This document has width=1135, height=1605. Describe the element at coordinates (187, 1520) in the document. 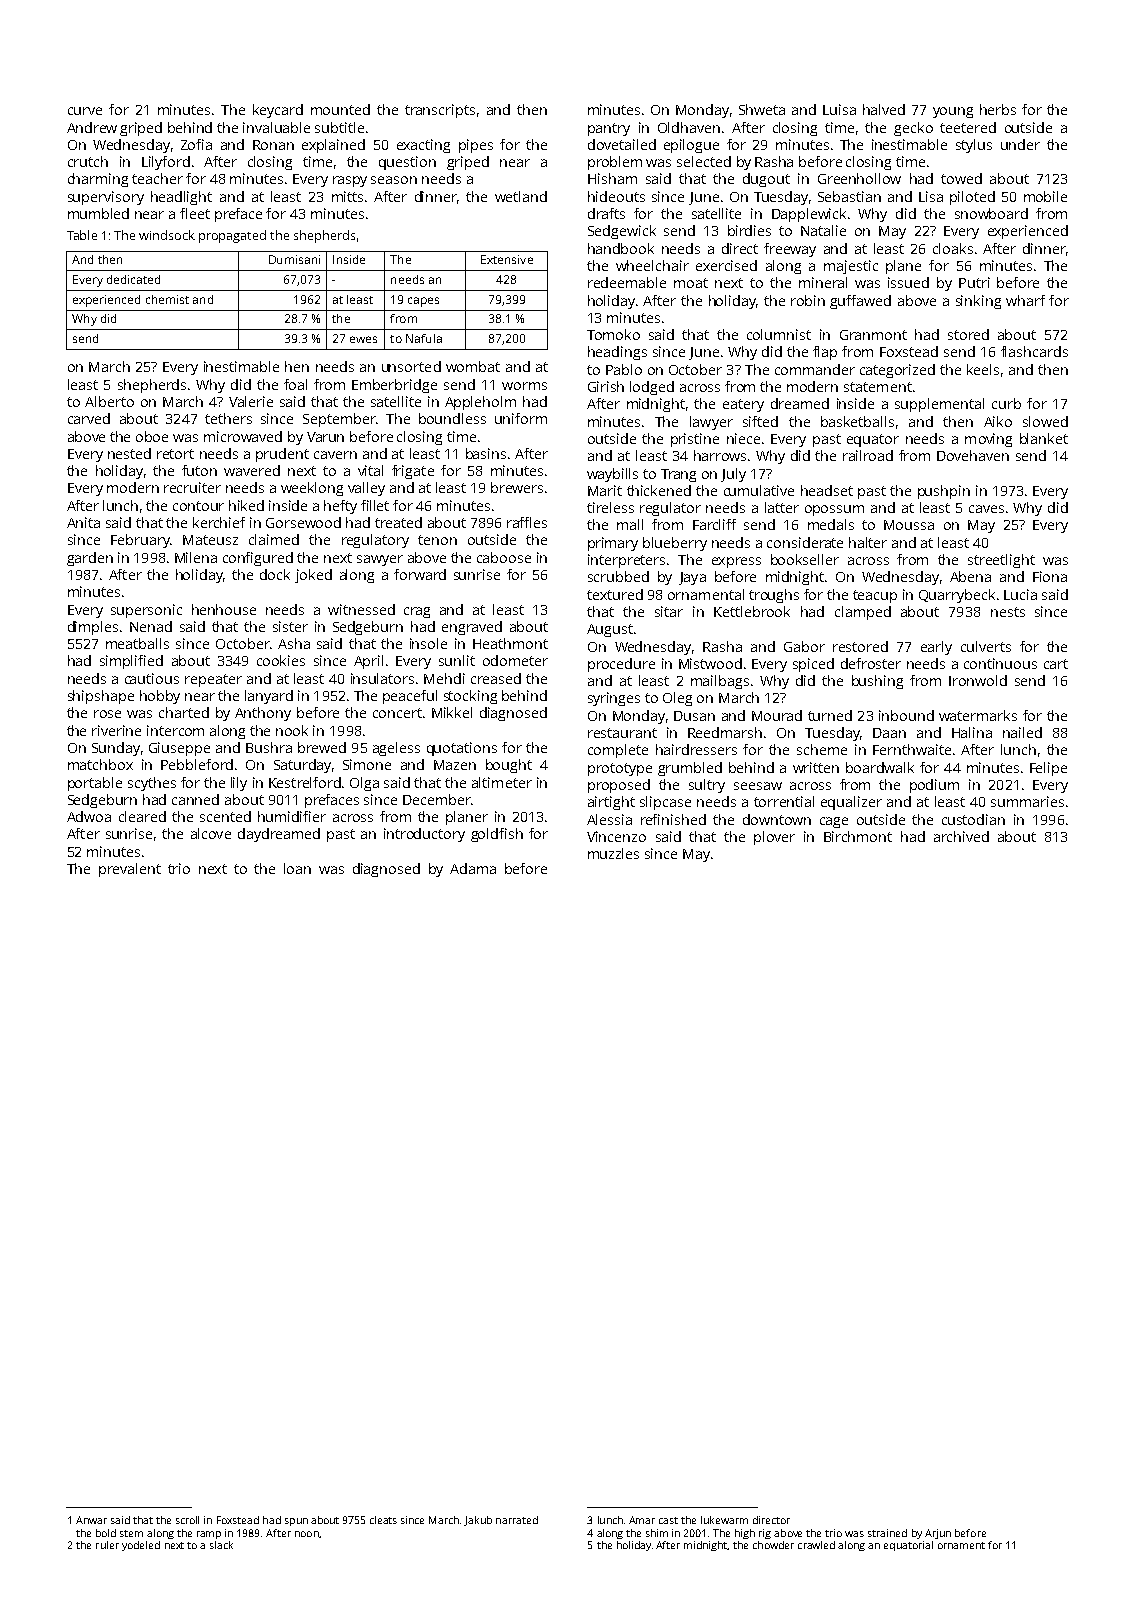

I see `scroll` at that location.
